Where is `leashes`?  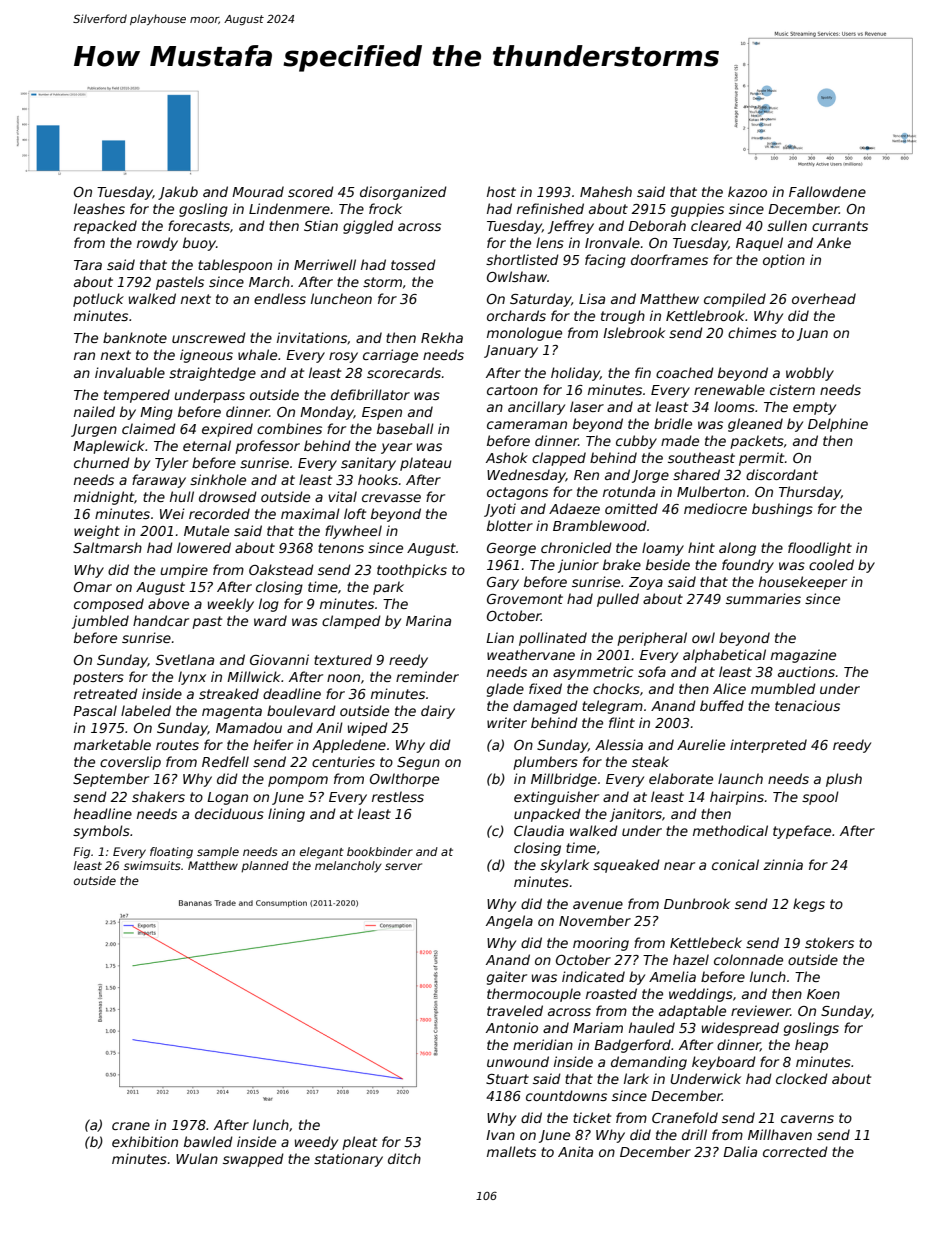
leashes is located at coordinates (99, 208).
